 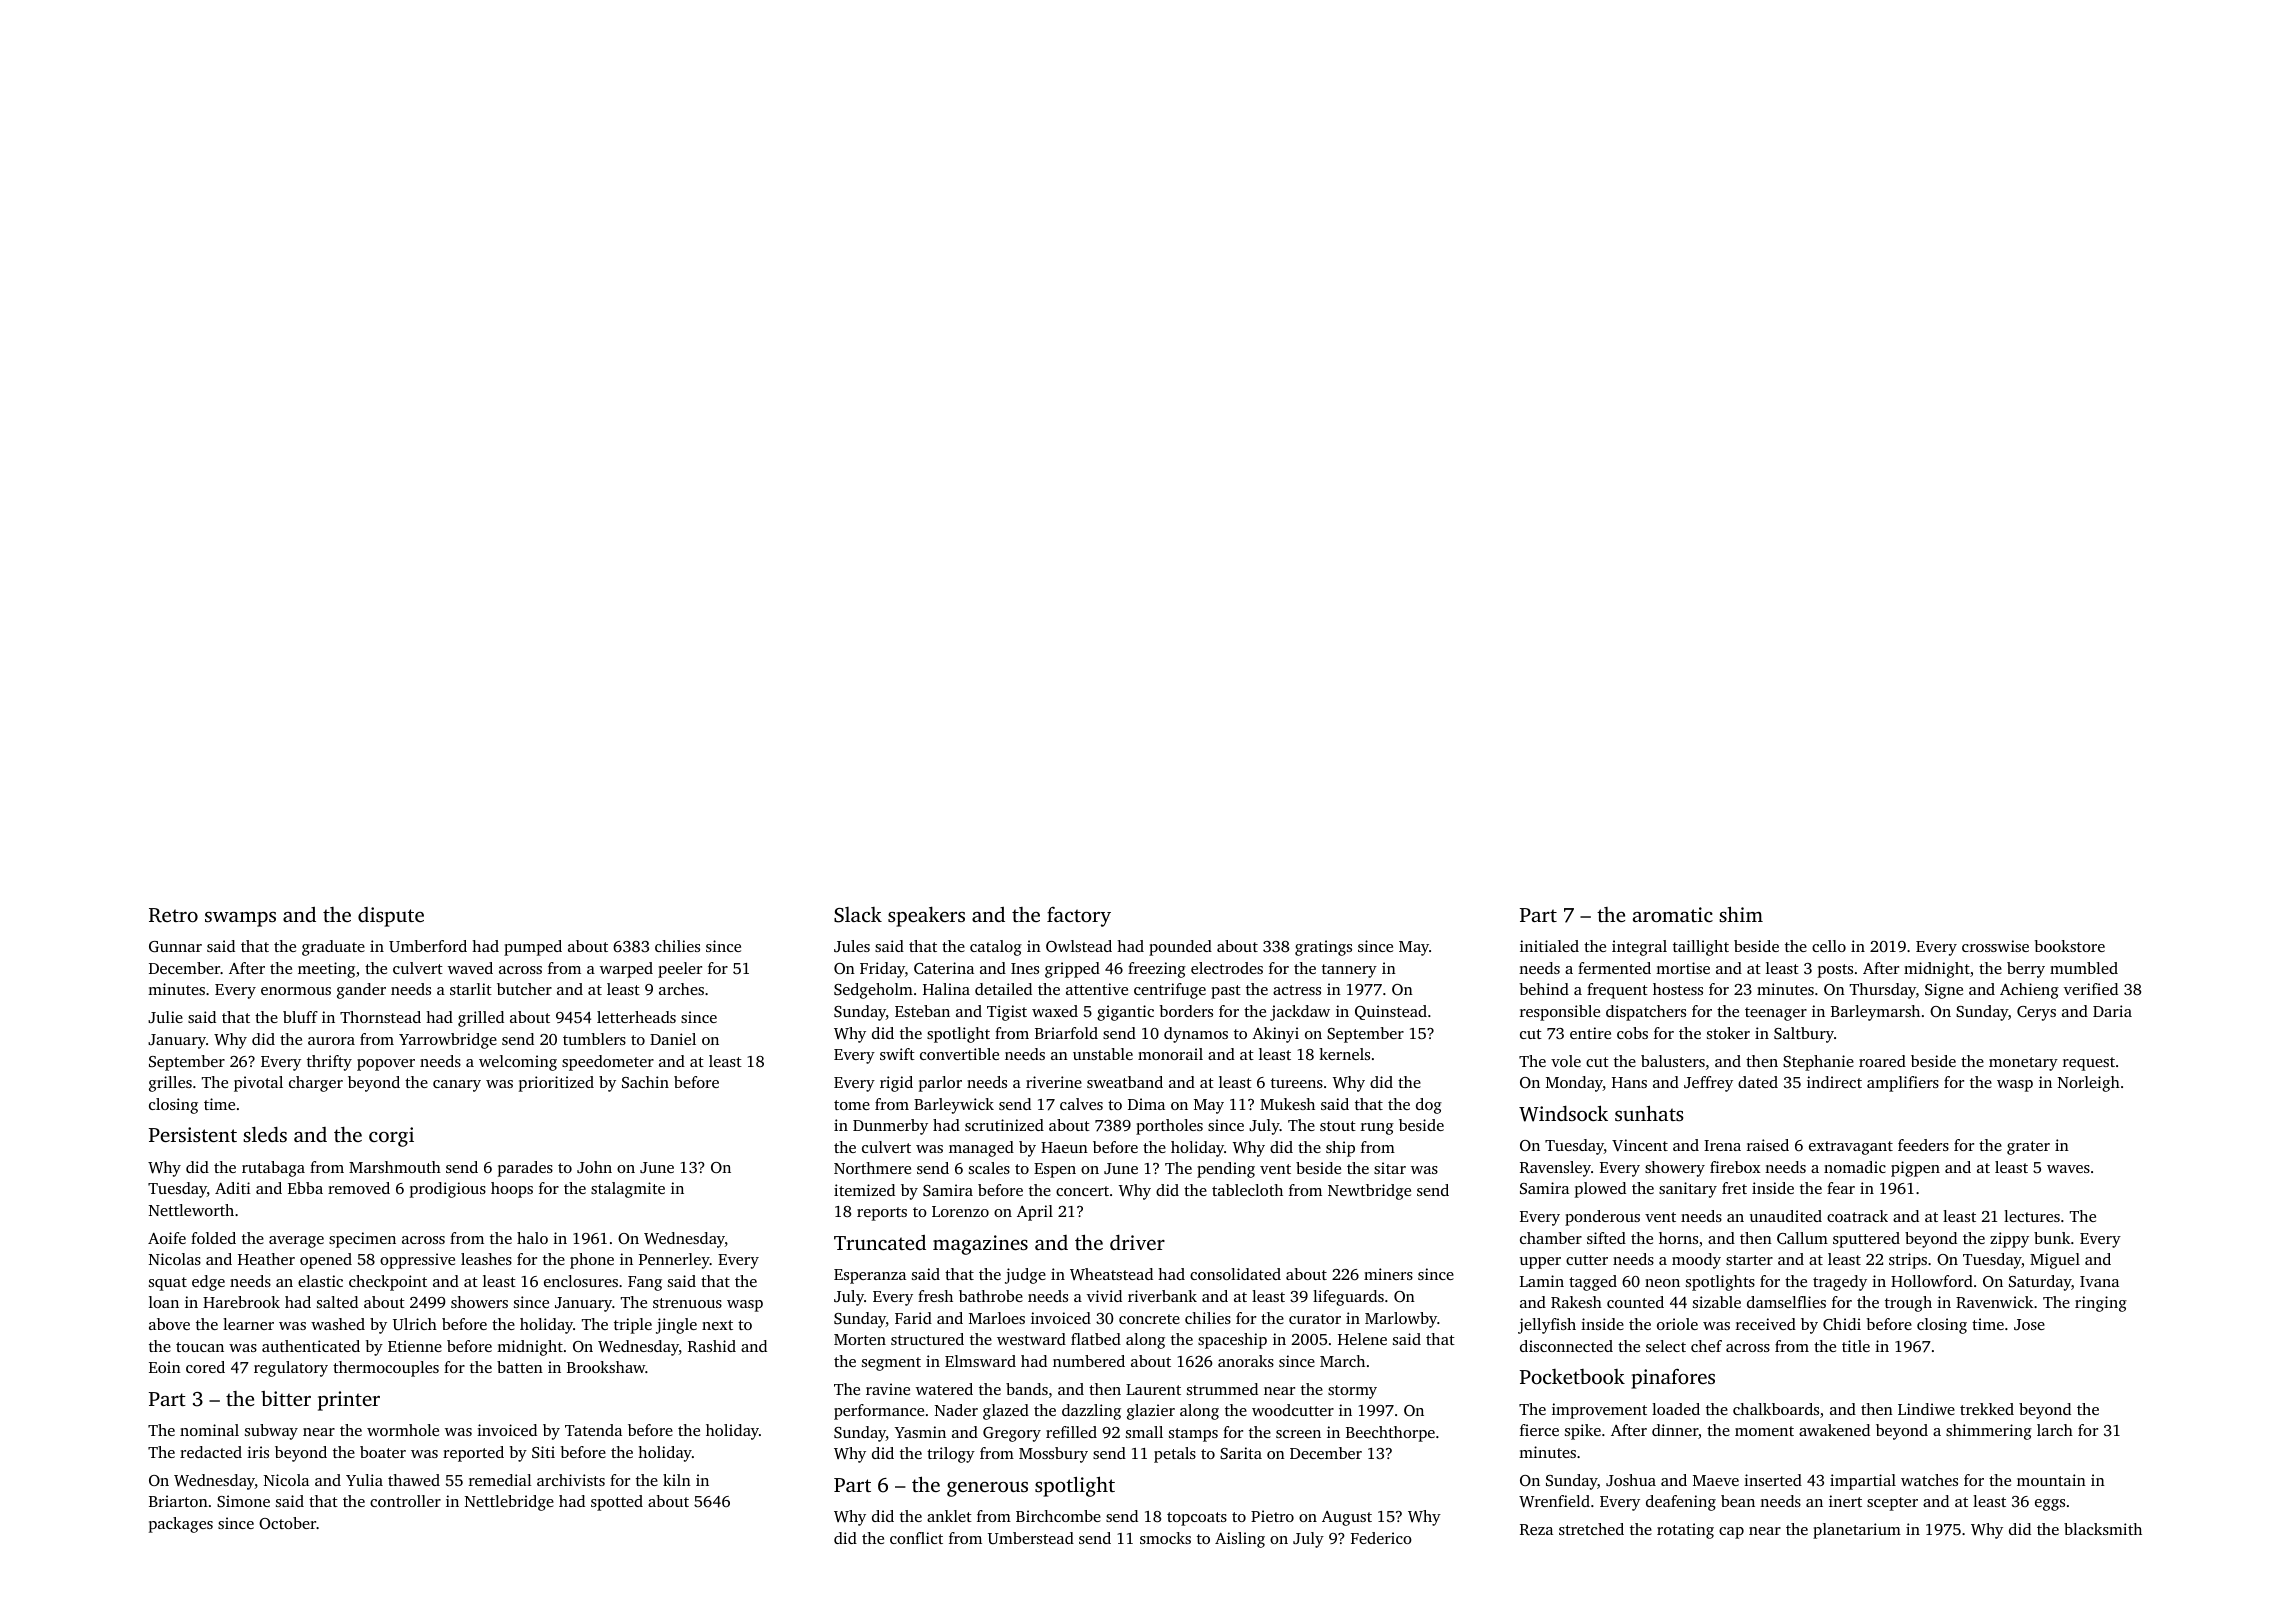 What do you see at coordinates (1226, 1170) in the screenshot?
I see `pending` at bounding box center [1226, 1170].
